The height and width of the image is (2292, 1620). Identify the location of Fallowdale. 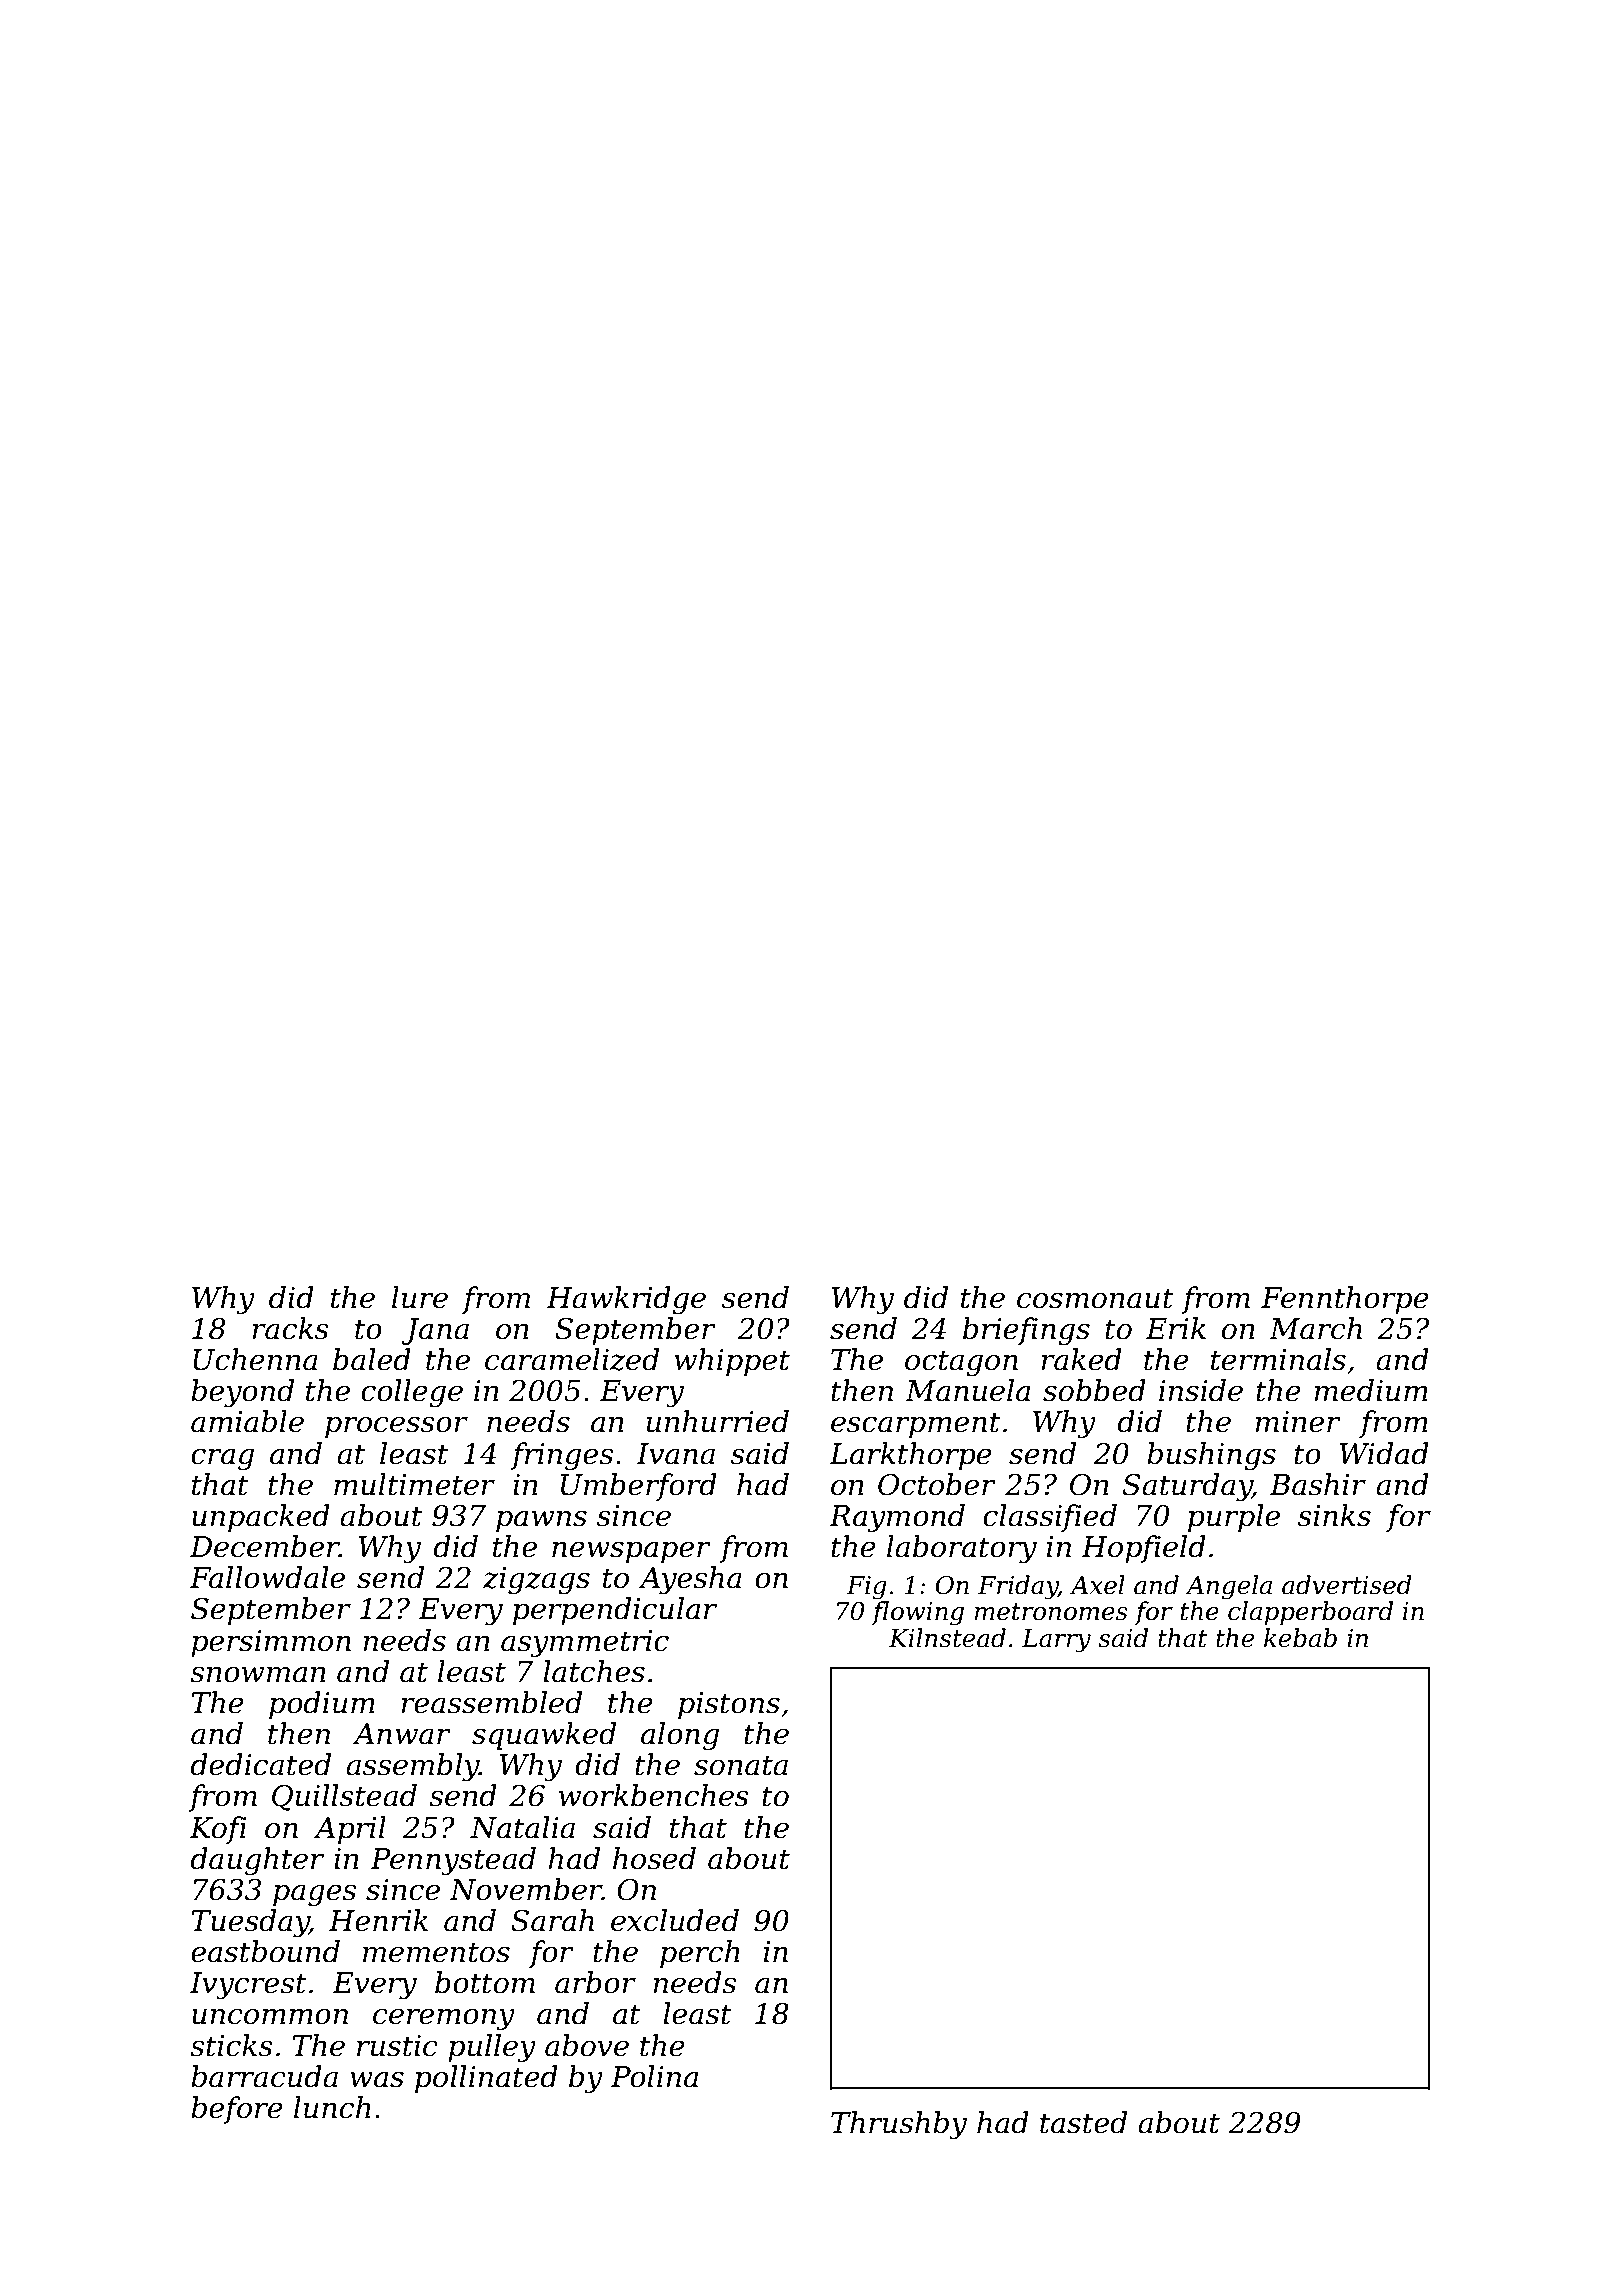
(267, 1577).
